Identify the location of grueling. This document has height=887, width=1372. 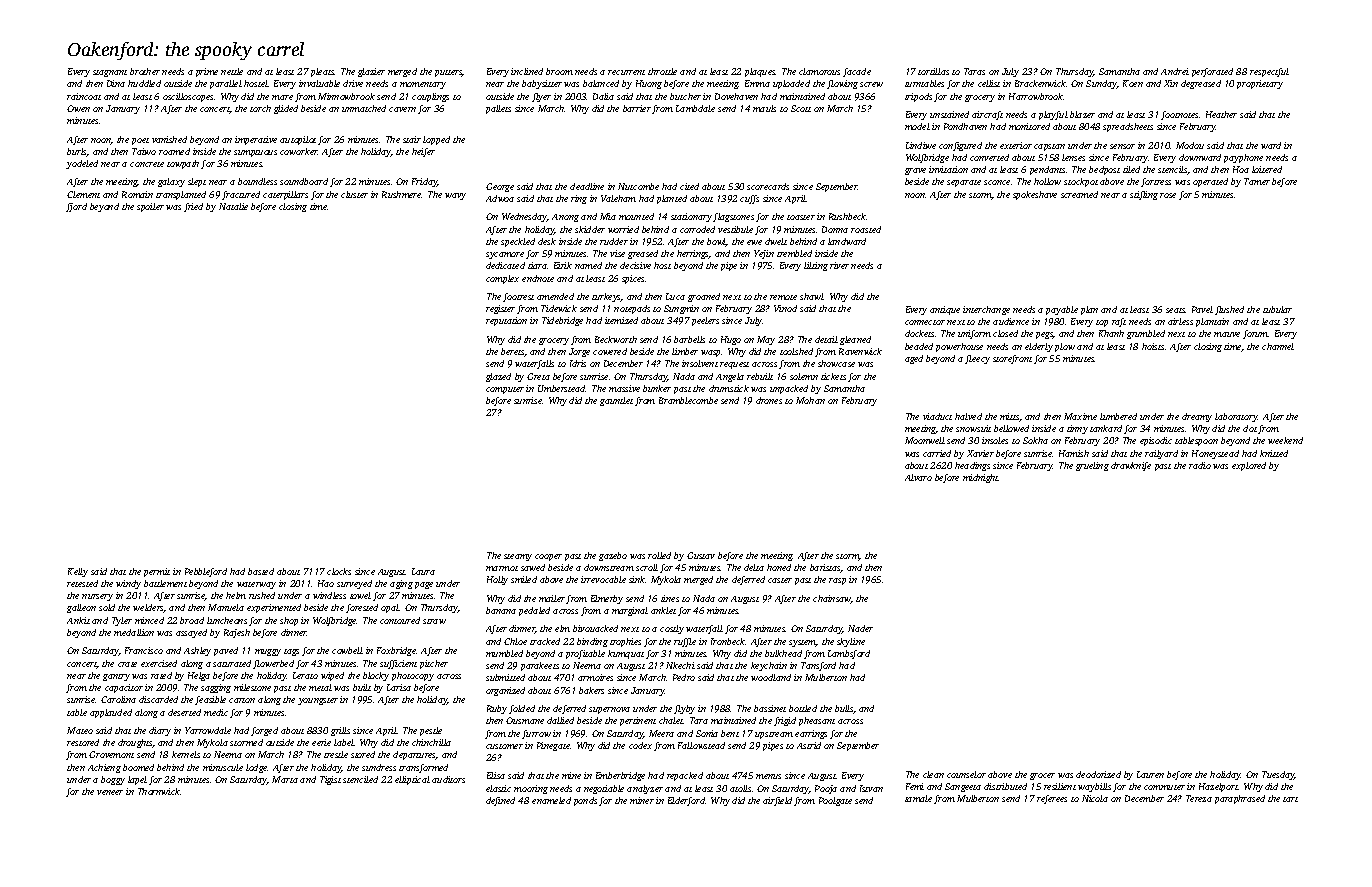
(1092, 466).
